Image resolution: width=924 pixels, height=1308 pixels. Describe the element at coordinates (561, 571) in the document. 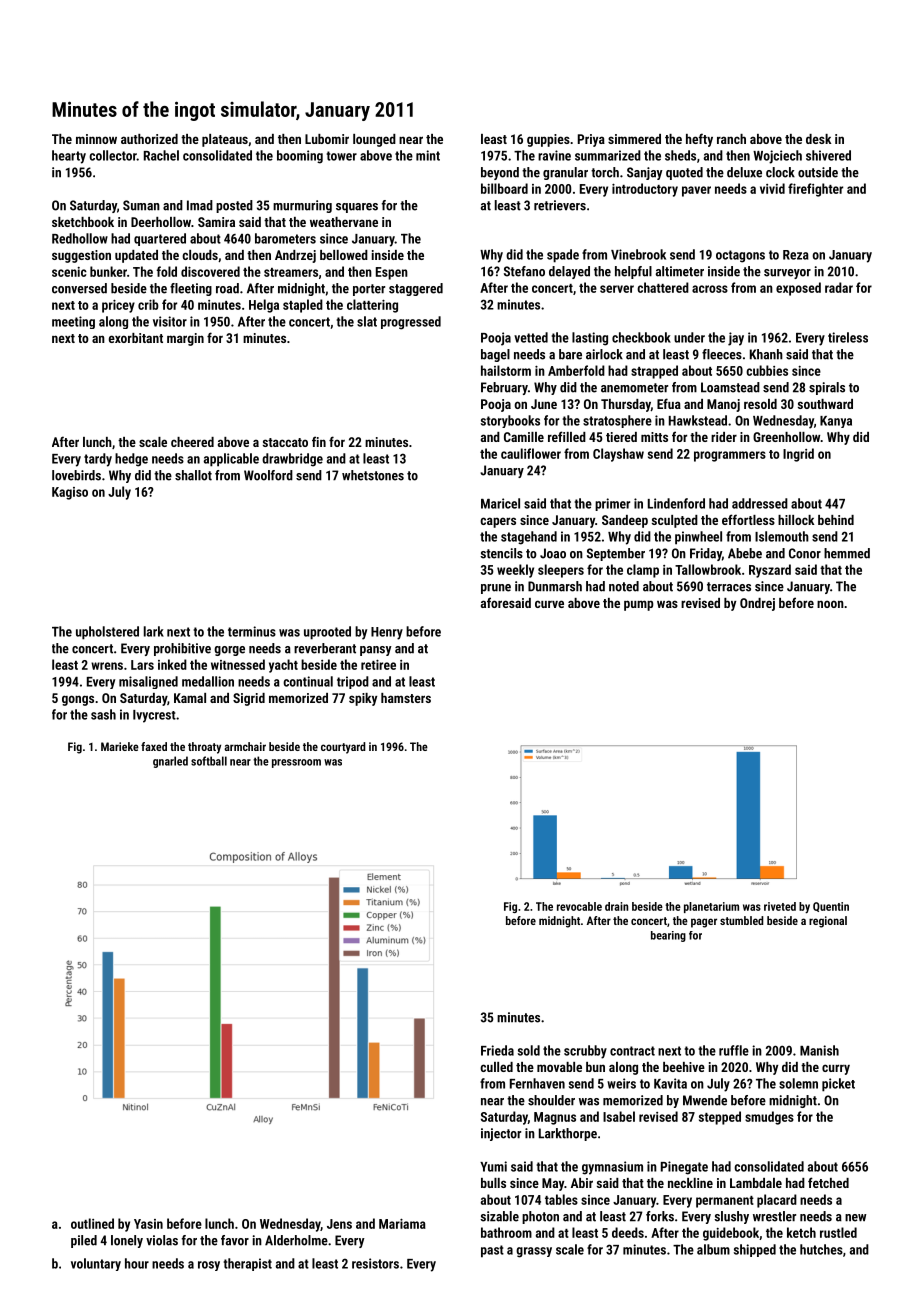

I see `sleepers` at that location.
